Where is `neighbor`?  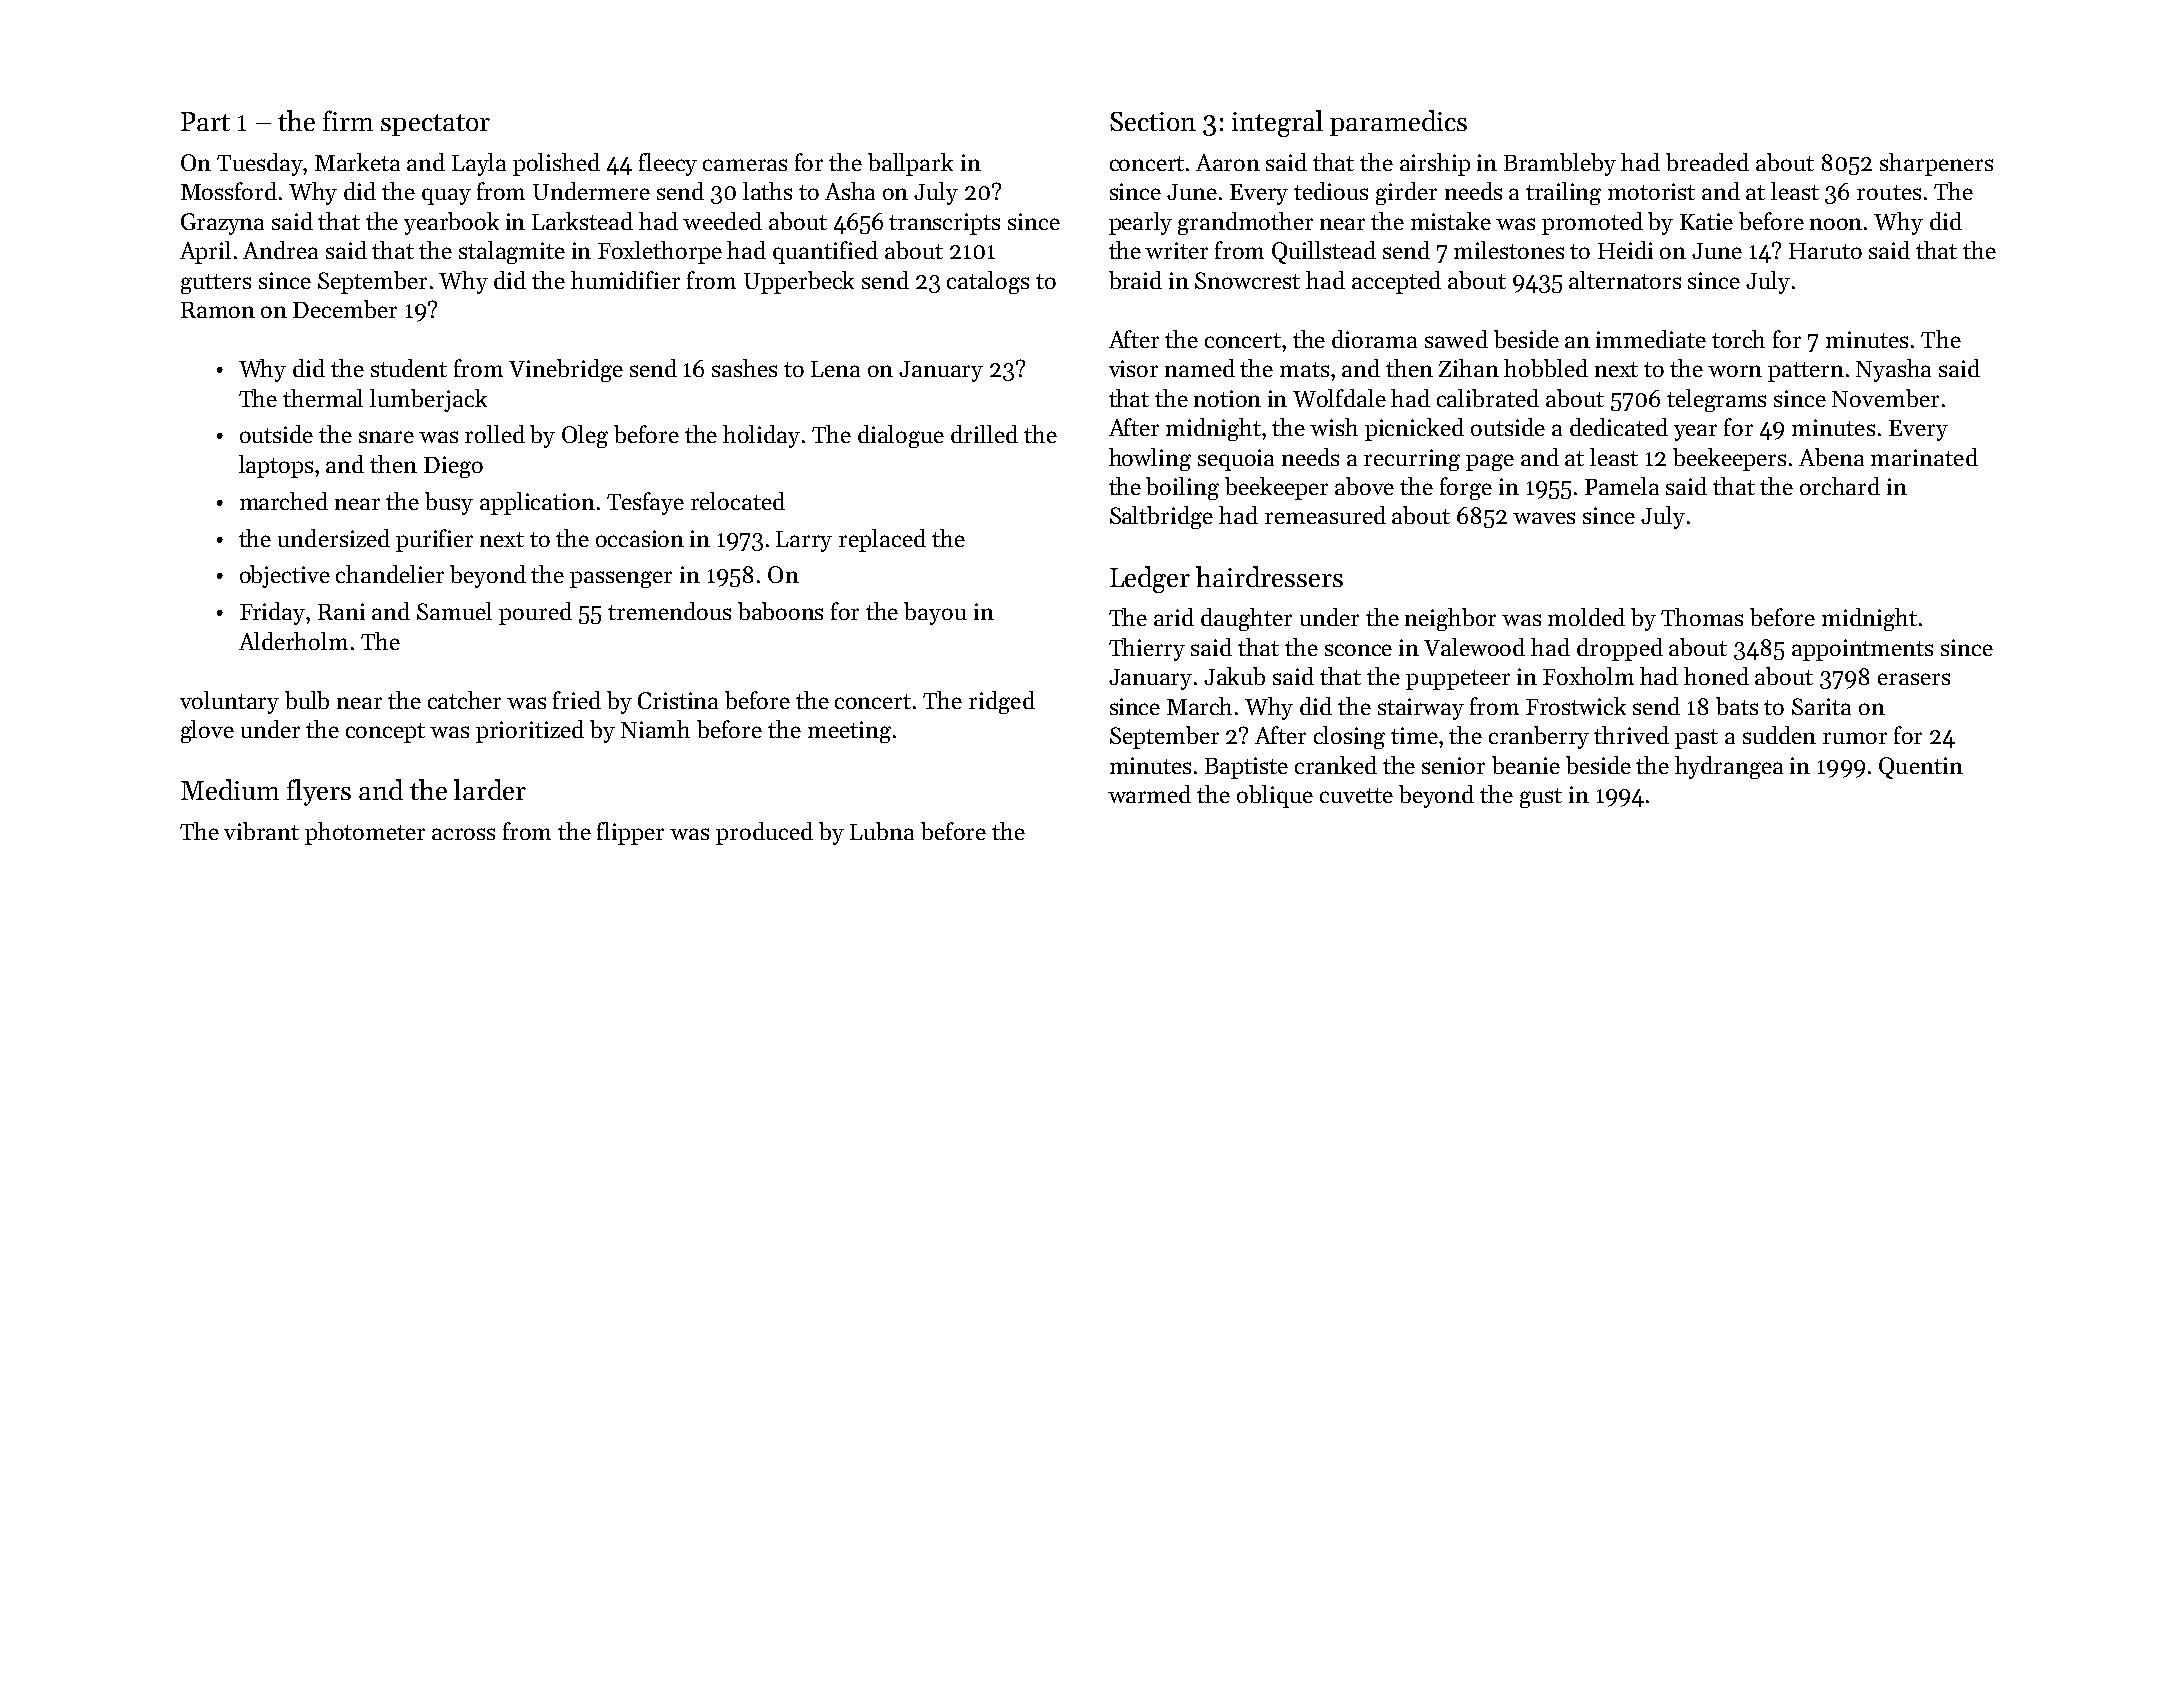
neighbor is located at coordinates (1450, 619).
